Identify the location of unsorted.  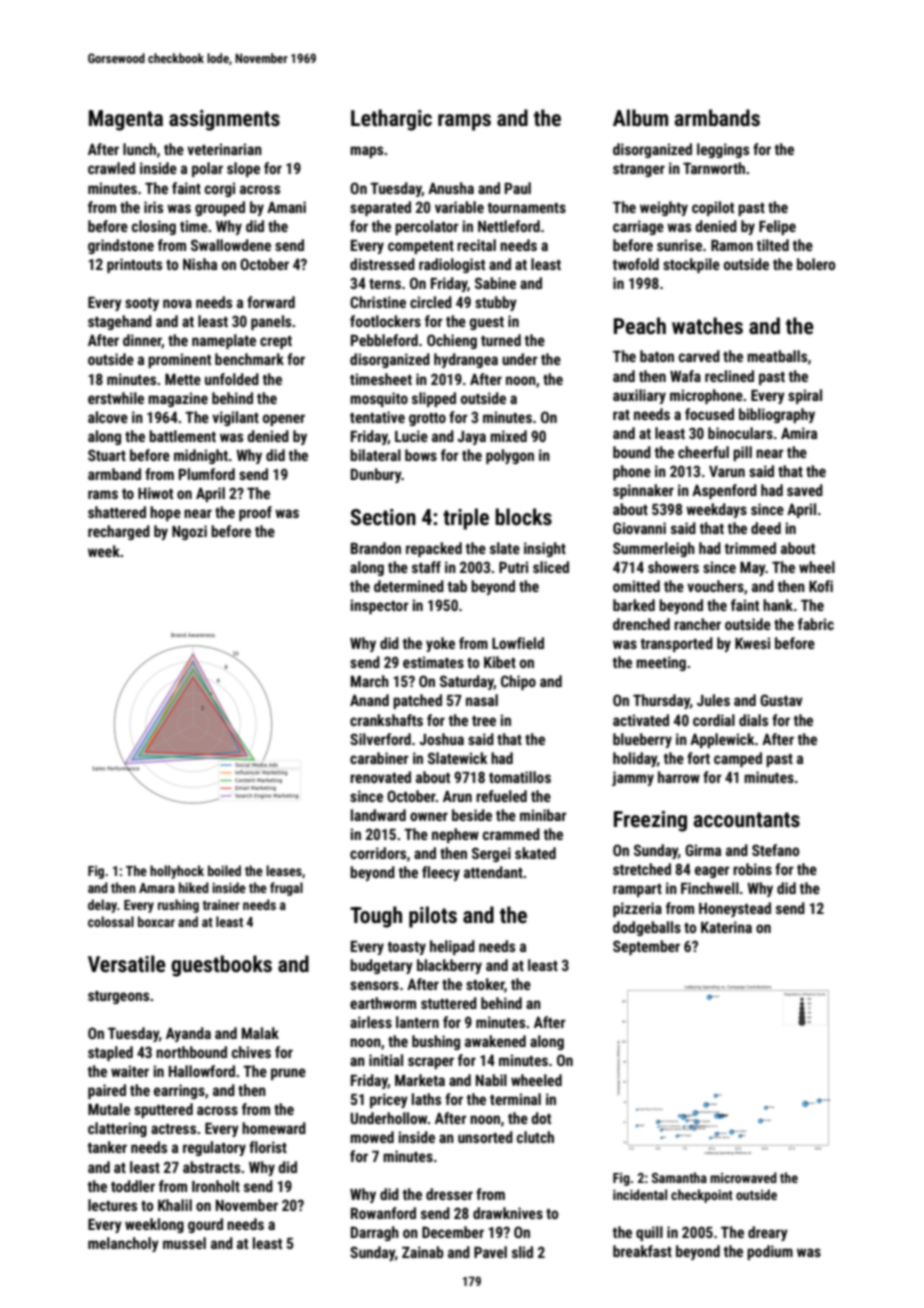
(485, 1137).
